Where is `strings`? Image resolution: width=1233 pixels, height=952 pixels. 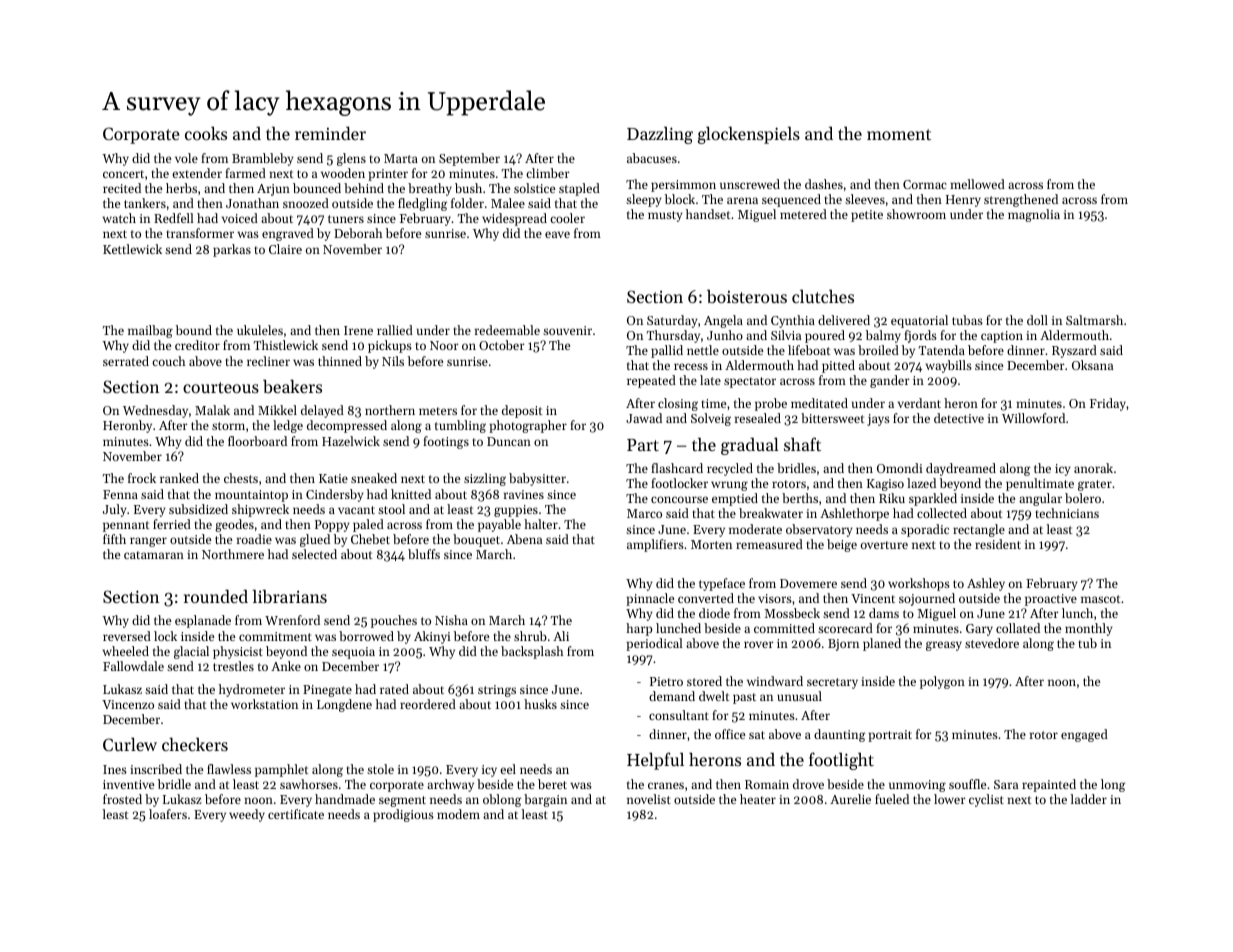
strings is located at coordinates (497, 691).
